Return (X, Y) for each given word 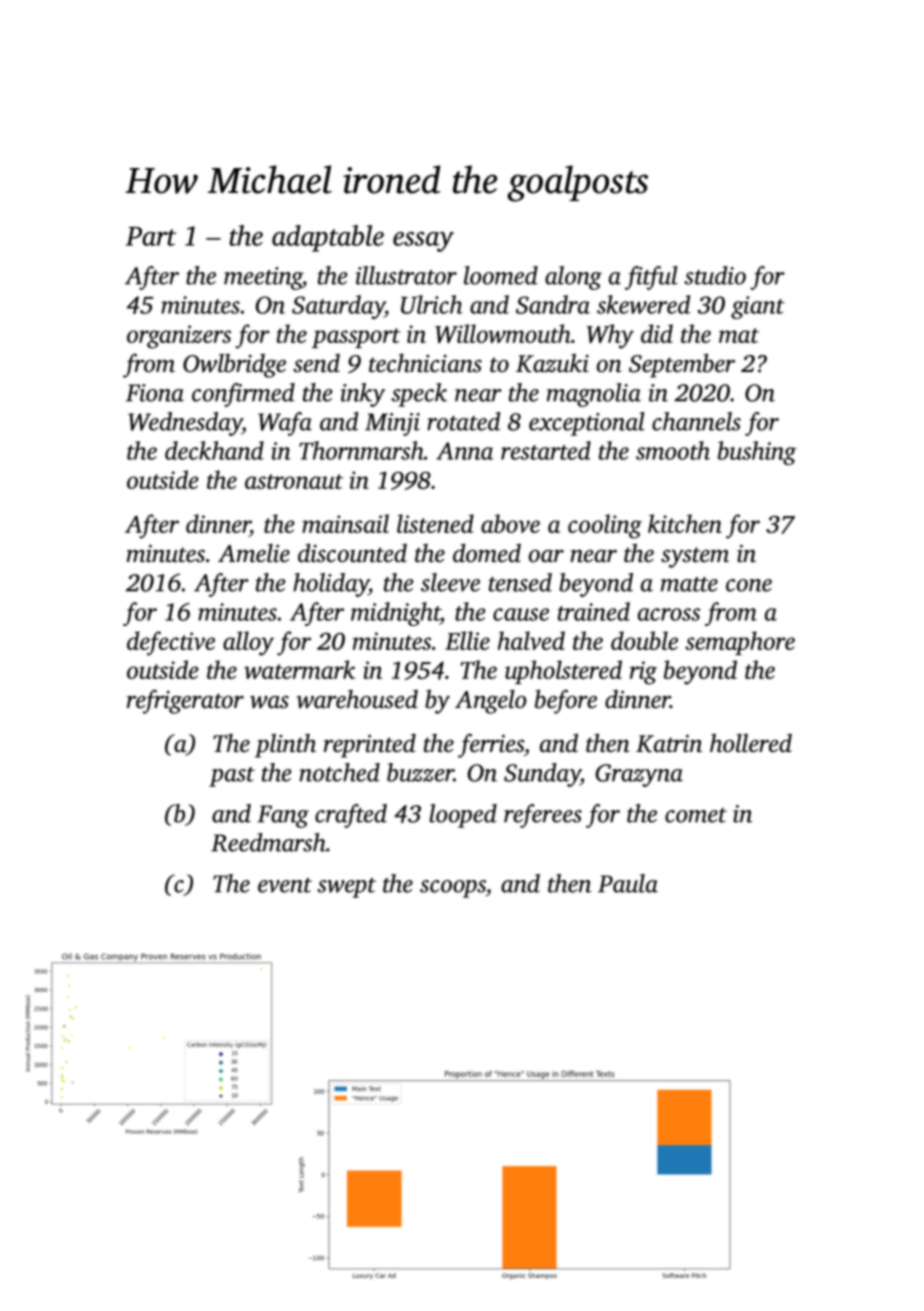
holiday (331, 585)
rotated (464, 421)
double (644, 640)
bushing (757, 453)
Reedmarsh (268, 842)
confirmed (243, 395)
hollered (751, 743)
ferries (491, 746)
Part (151, 236)
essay (423, 242)
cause (521, 614)
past (232, 777)
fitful (651, 278)
